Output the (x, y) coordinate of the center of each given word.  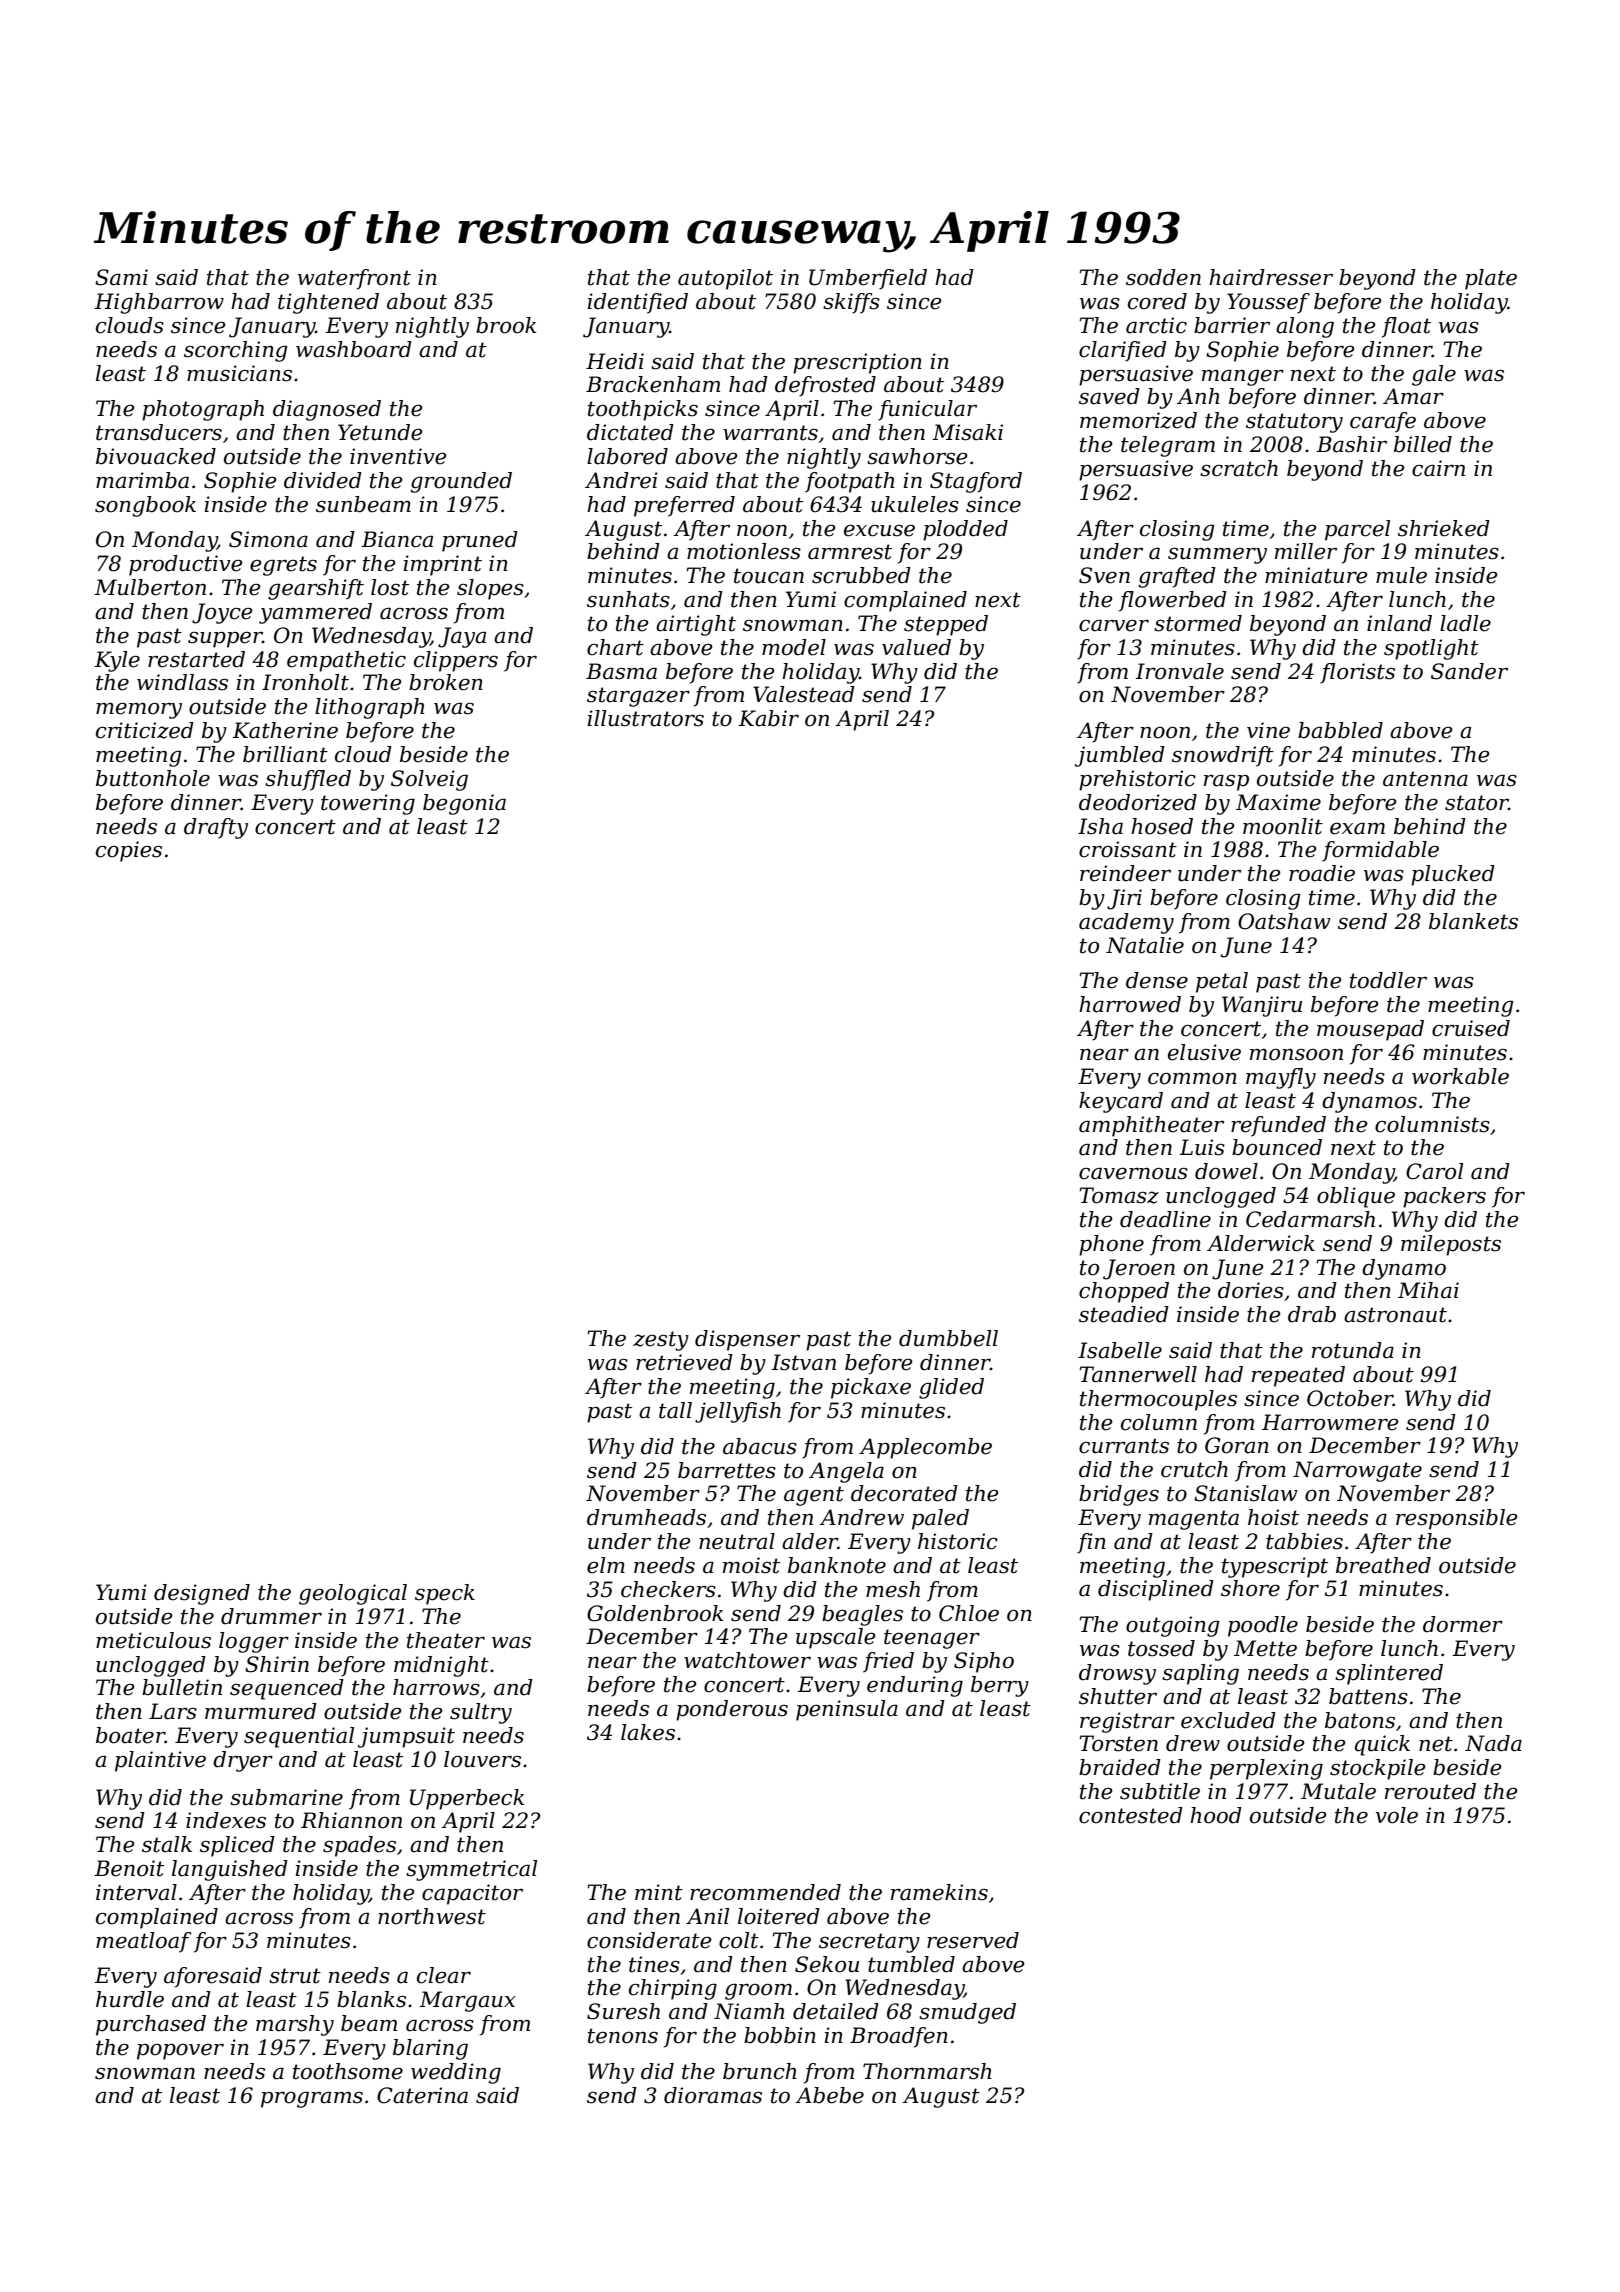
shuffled (308, 780)
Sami (121, 277)
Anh (1198, 396)
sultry (481, 1713)
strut (295, 1976)
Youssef (1268, 303)
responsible (1457, 1519)
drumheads (646, 1517)
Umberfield (868, 279)
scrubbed (861, 575)
